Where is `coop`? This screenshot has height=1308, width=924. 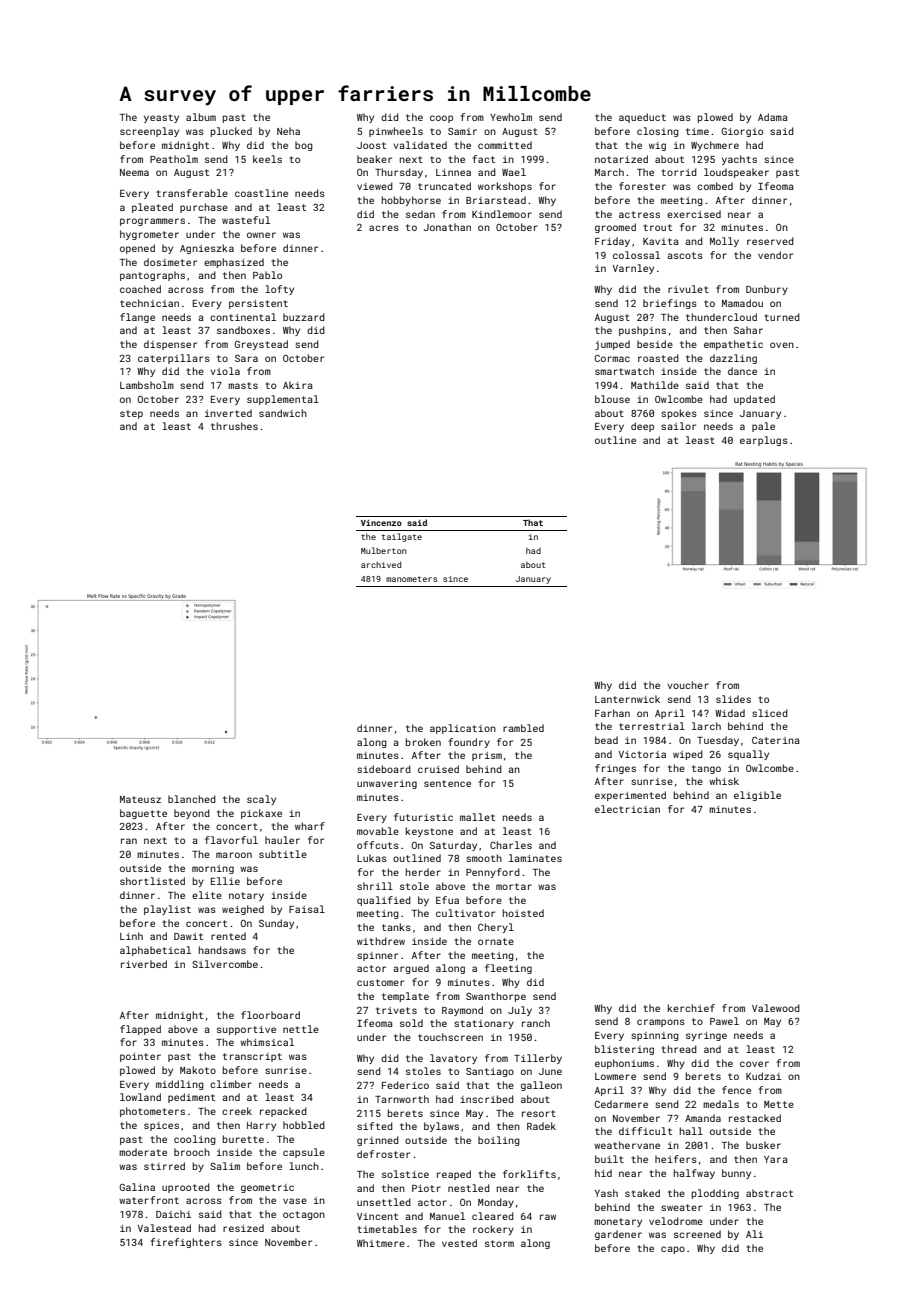
coop is located at coordinates (441, 119).
